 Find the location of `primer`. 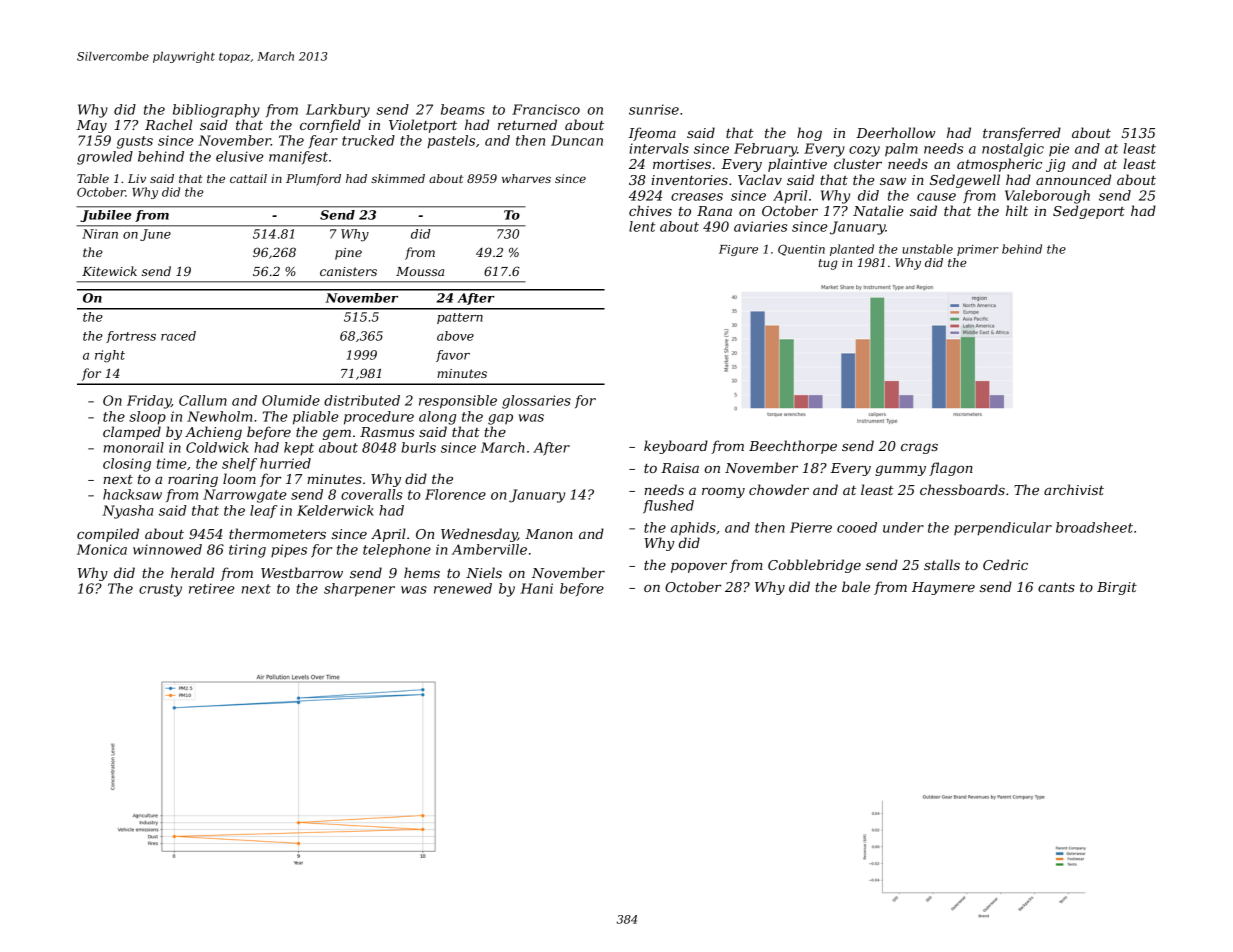

primer is located at coordinates (978, 250).
